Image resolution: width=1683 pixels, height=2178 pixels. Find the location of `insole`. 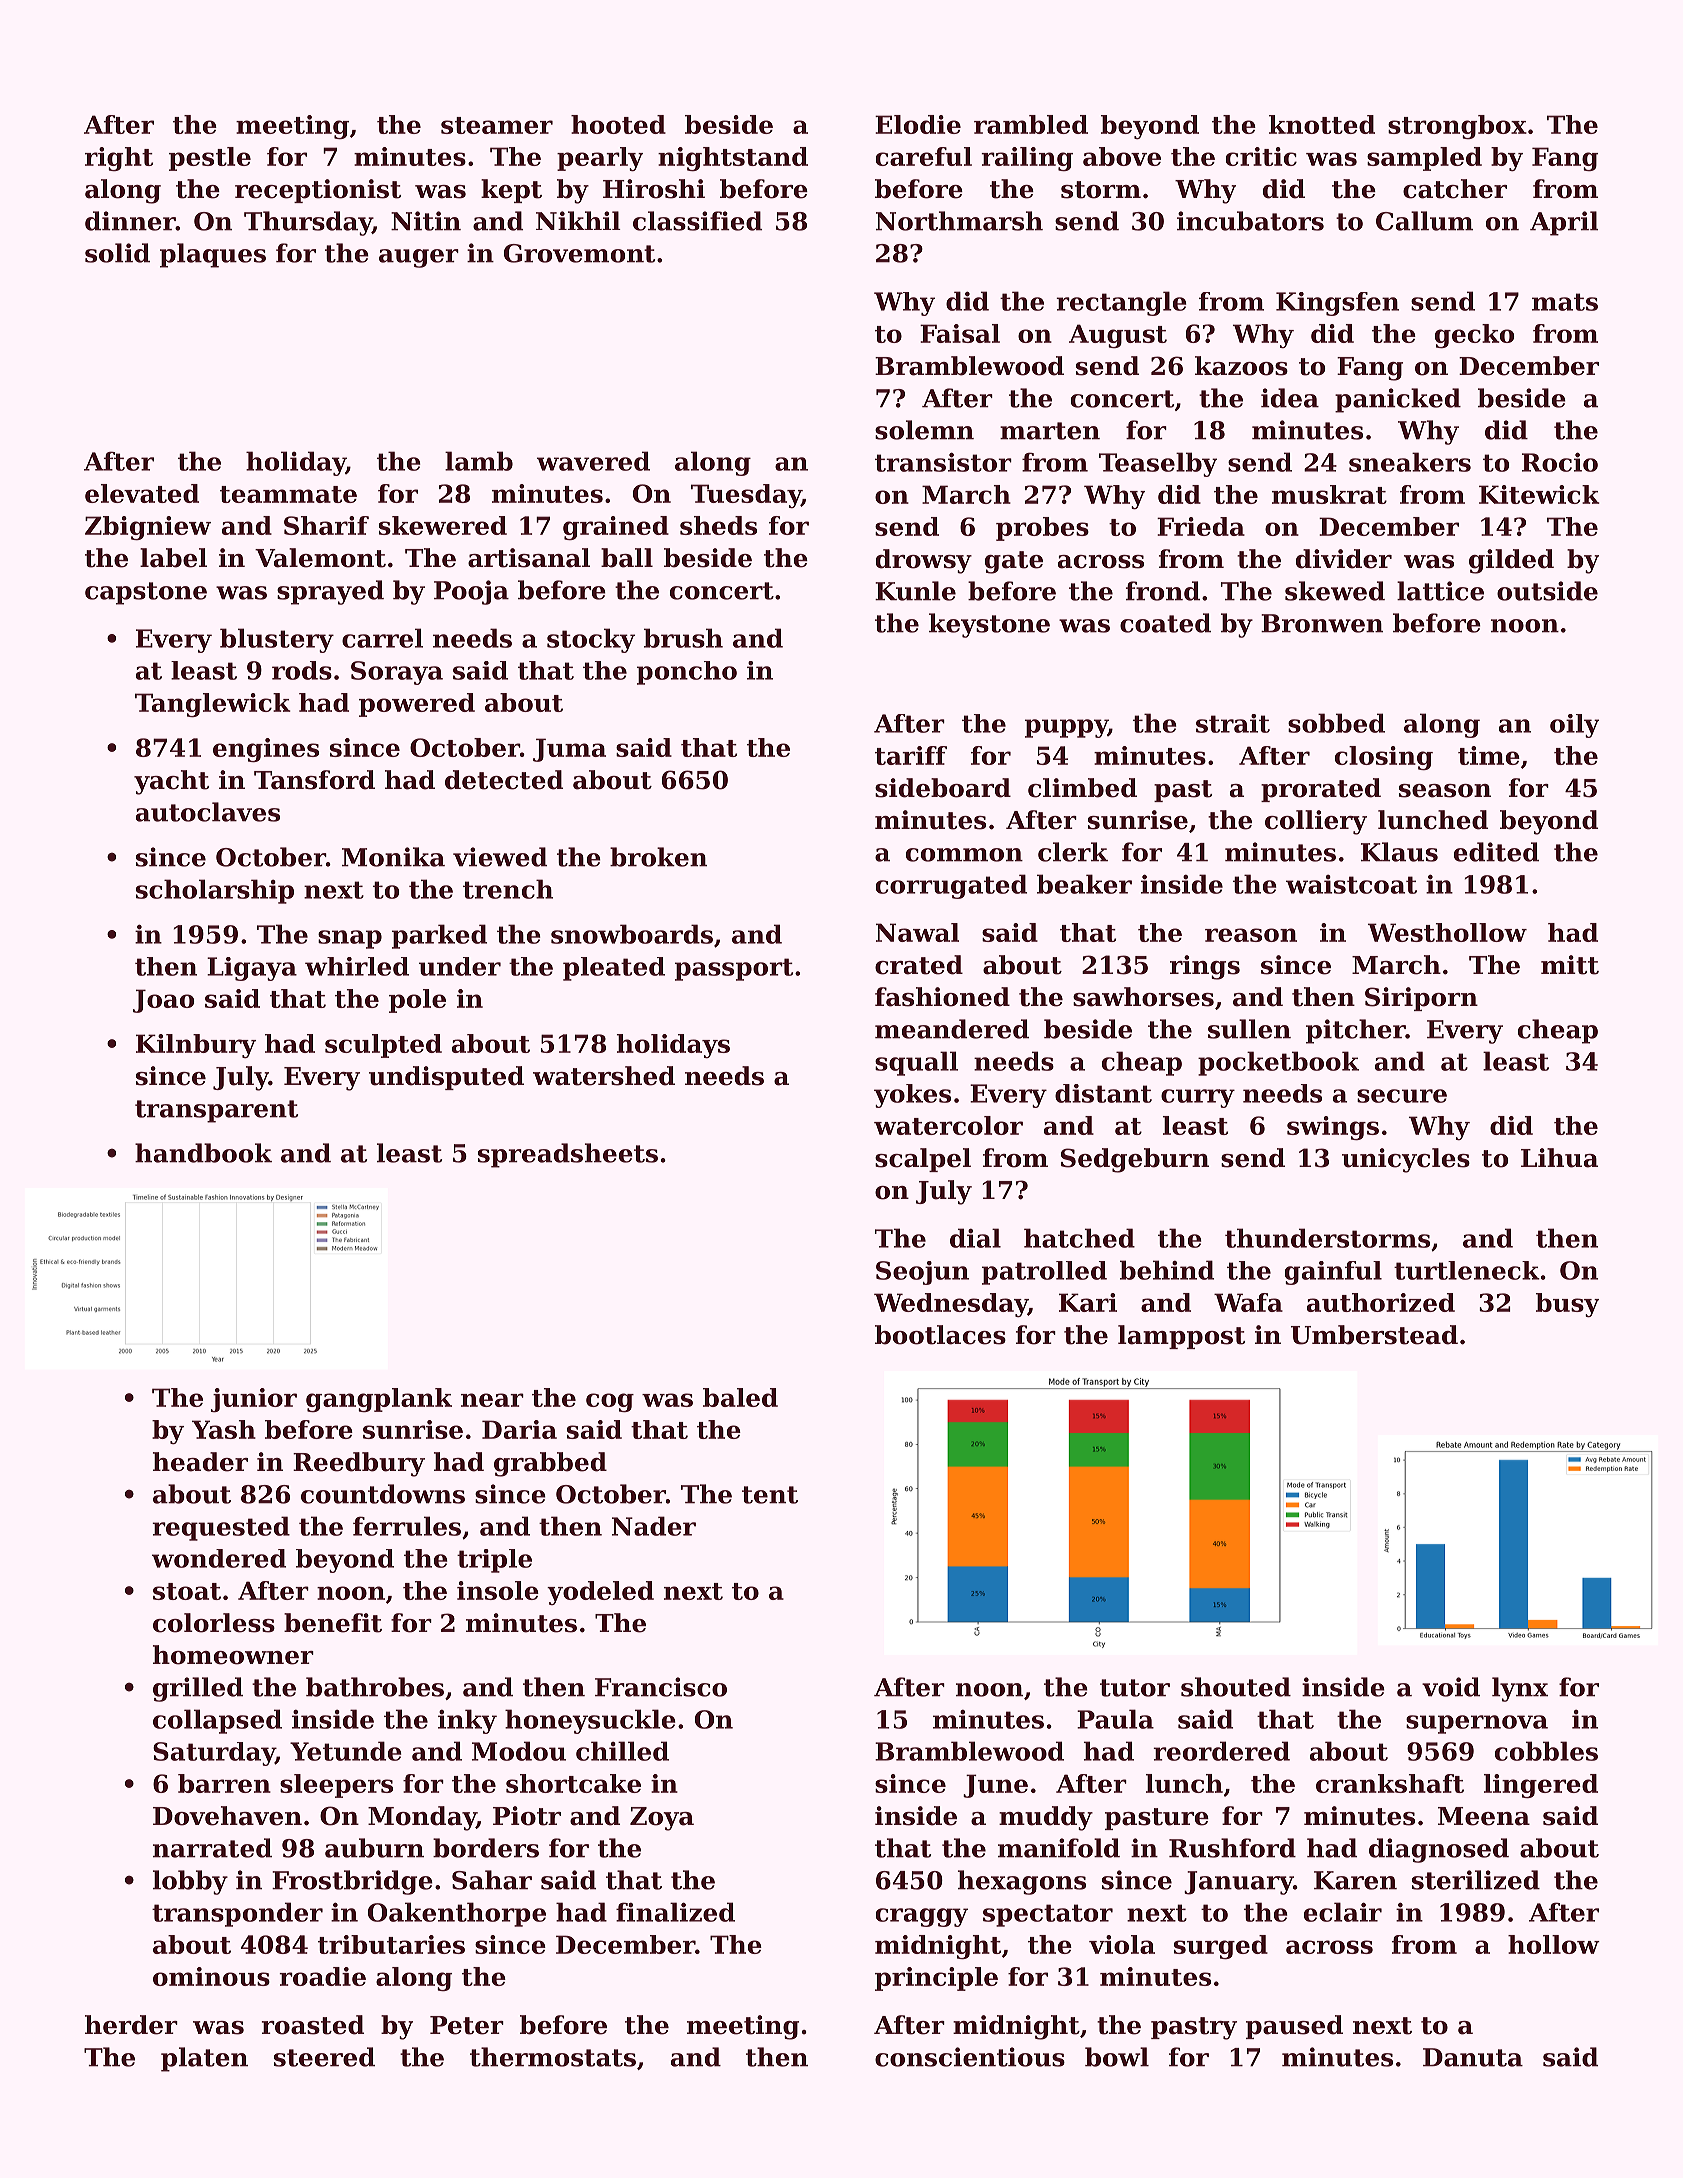

insole is located at coordinates (498, 1590).
